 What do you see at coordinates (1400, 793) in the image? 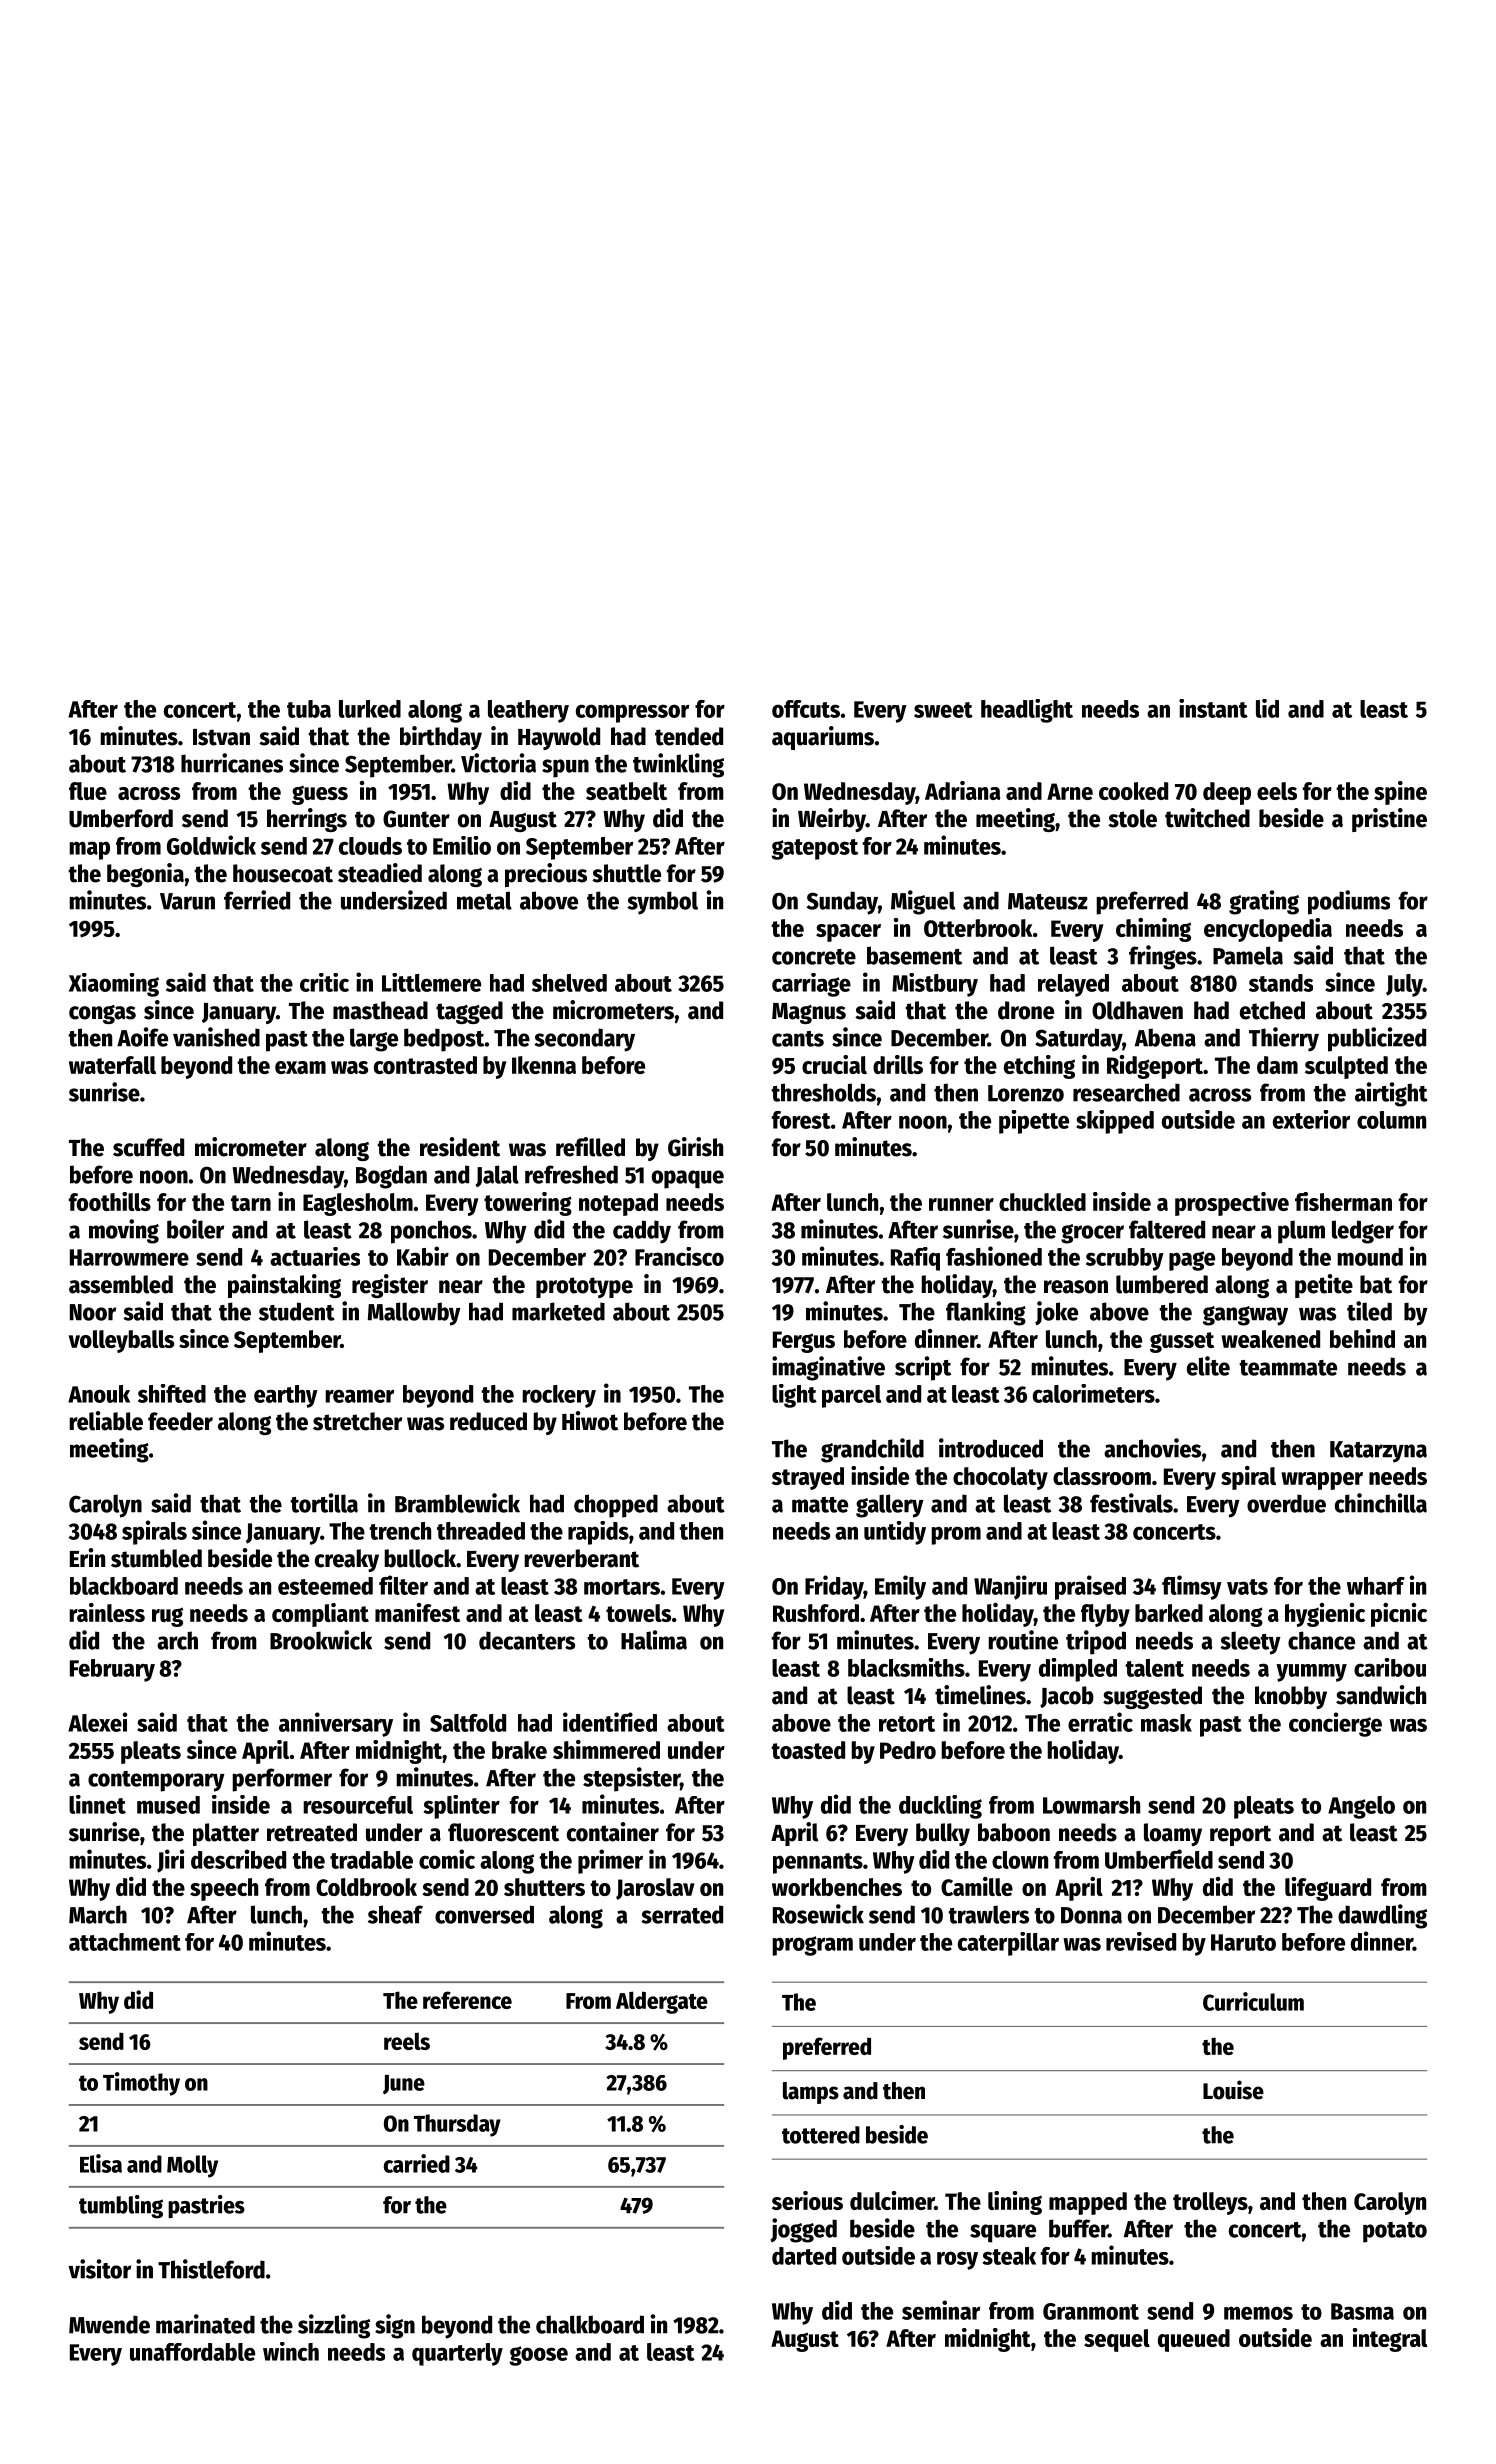
I see `spine` at bounding box center [1400, 793].
